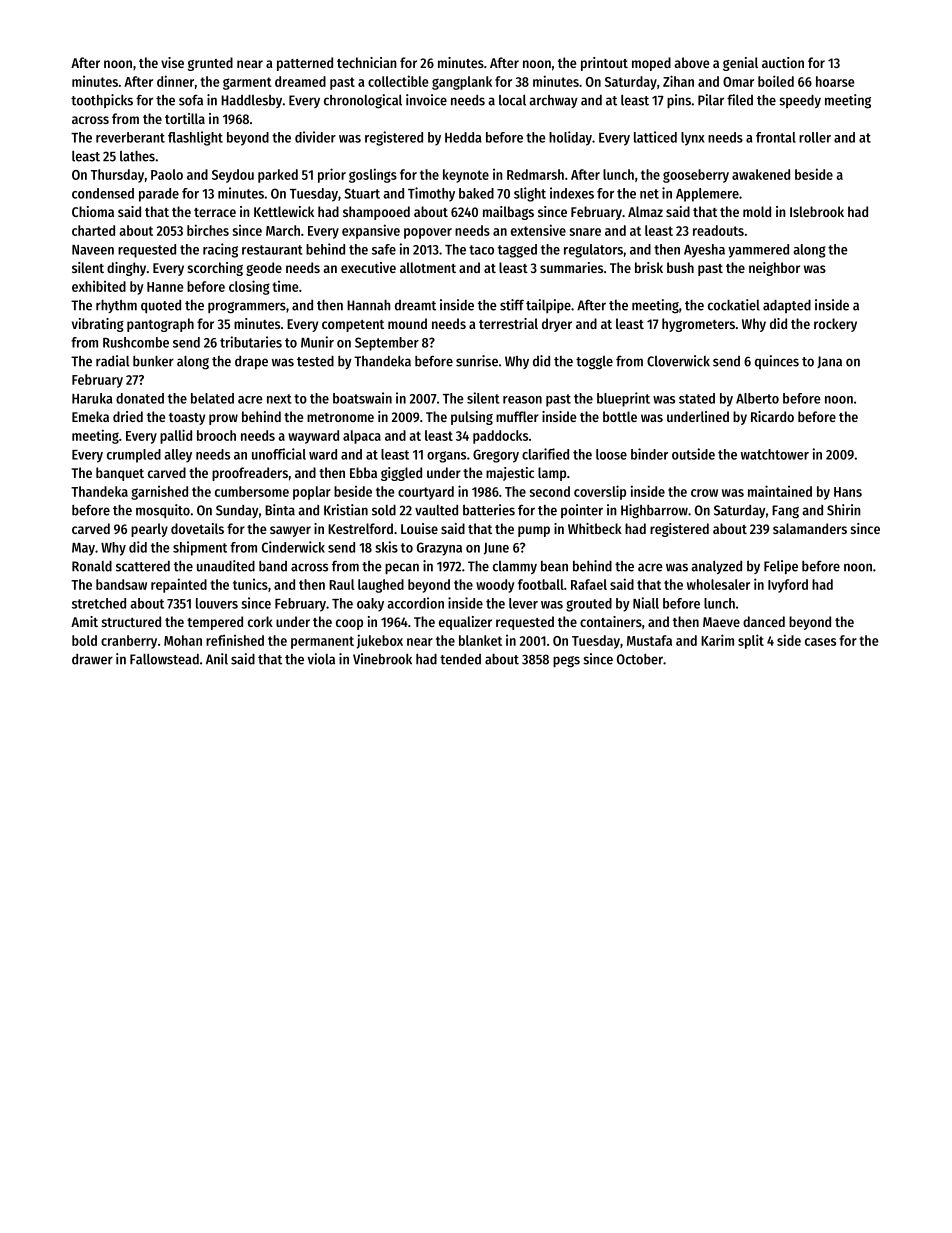  I want to click on bold, so click(84, 640).
